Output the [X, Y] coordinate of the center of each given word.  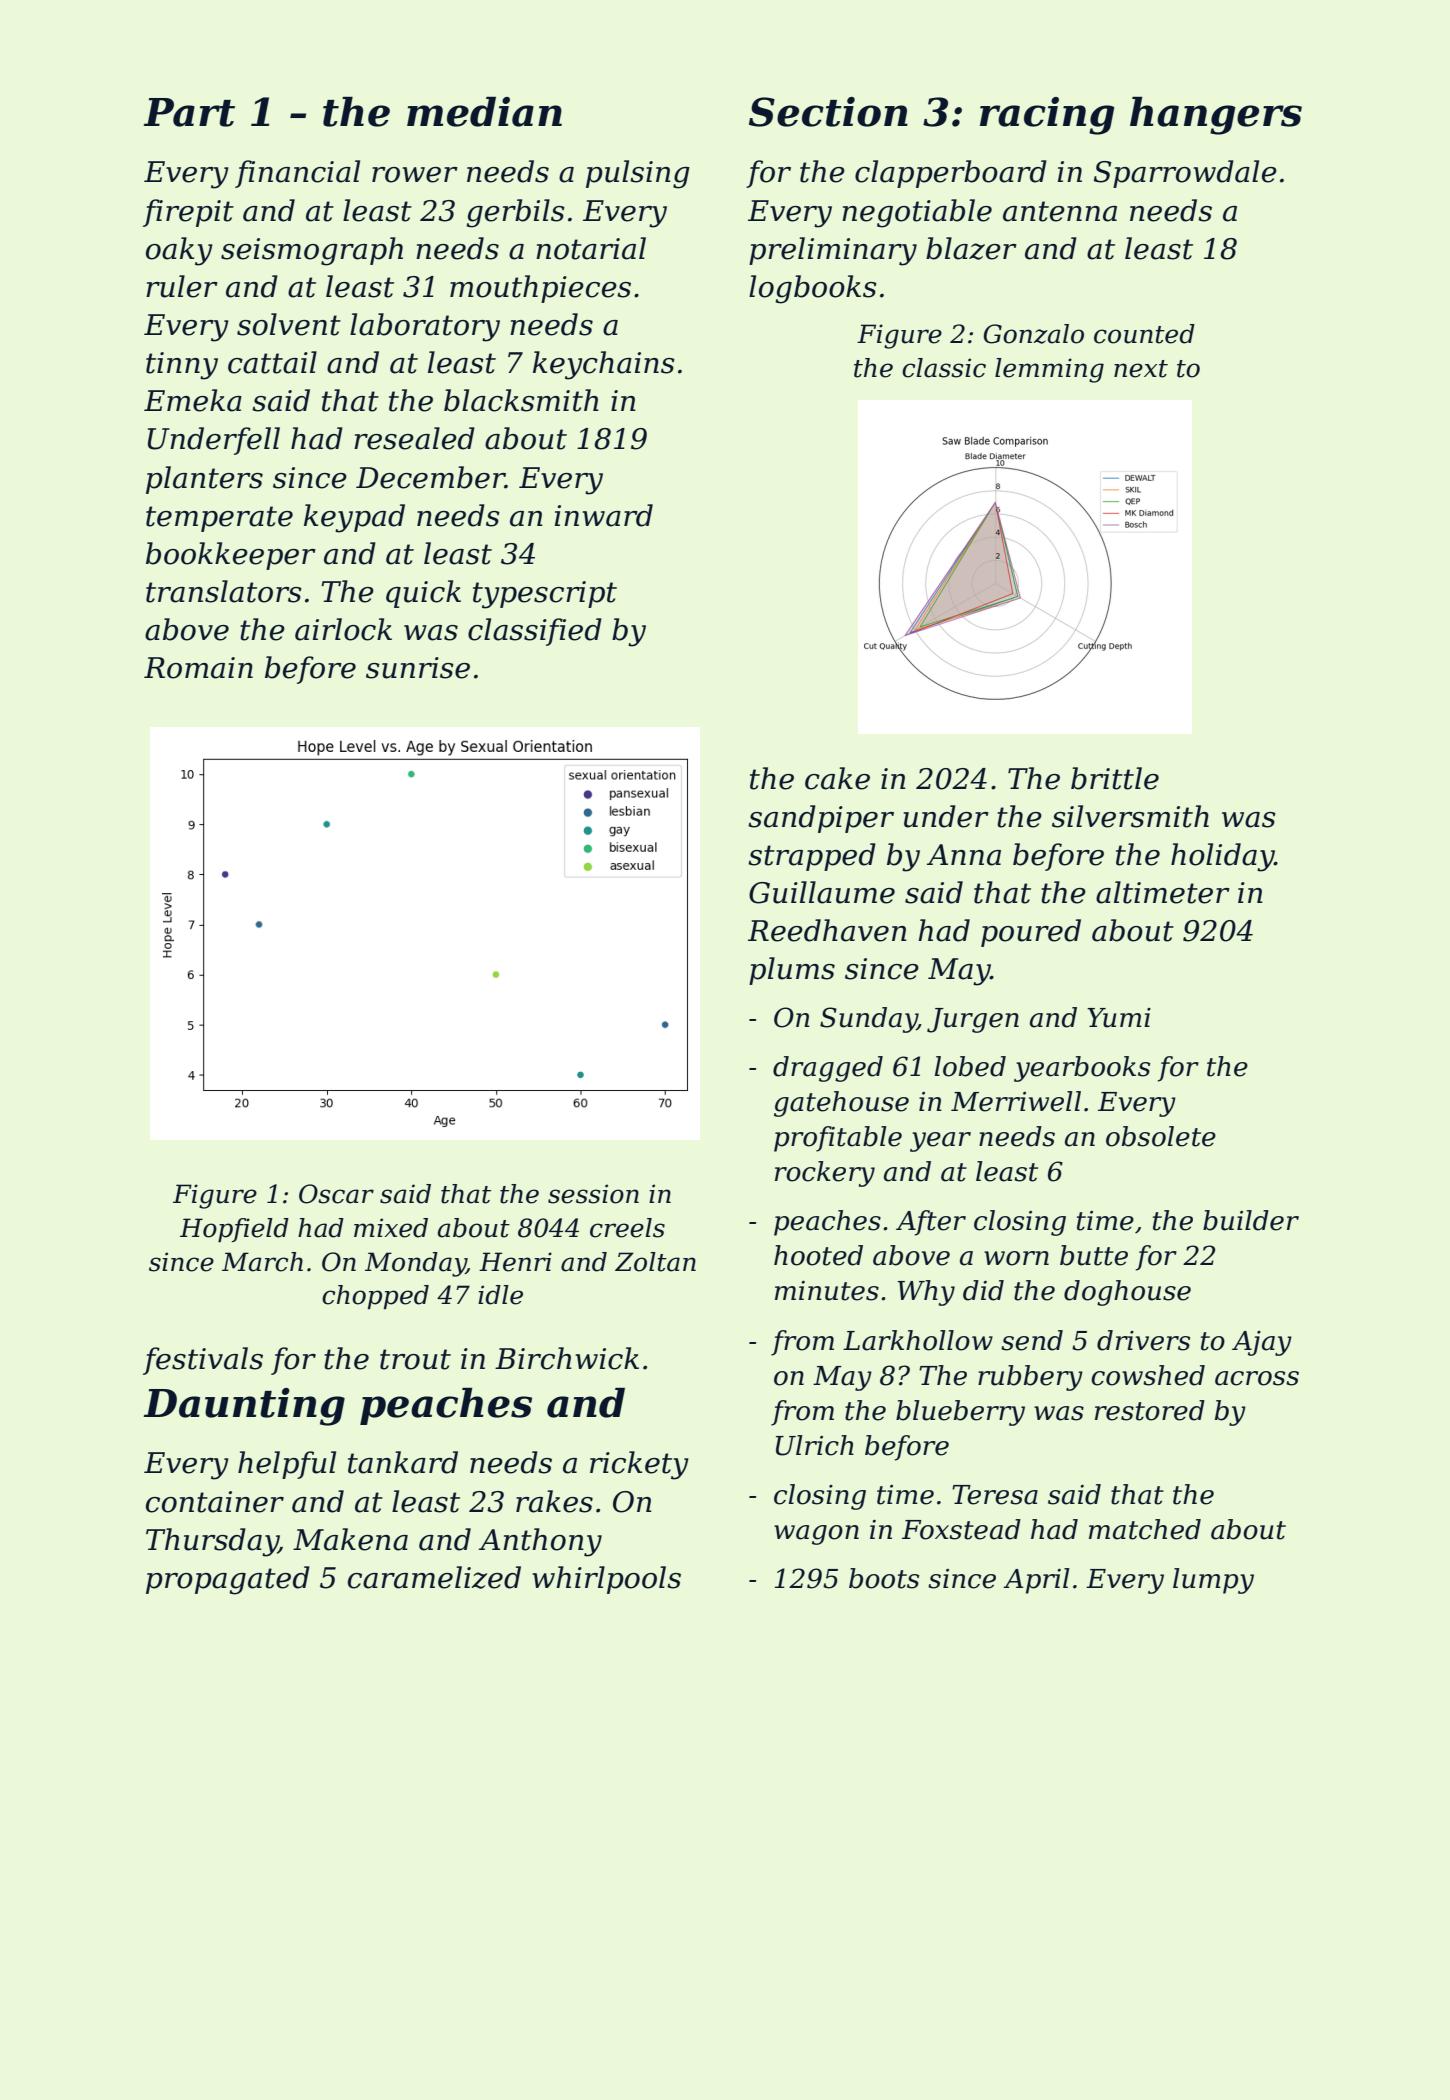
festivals [203, 1361]
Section [828, 112]
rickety [639, 1465]
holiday [1223, 857]
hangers [1216, 116]
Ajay [1262, 1343]
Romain [198, 668]
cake [837, 778]
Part [189, 112]
